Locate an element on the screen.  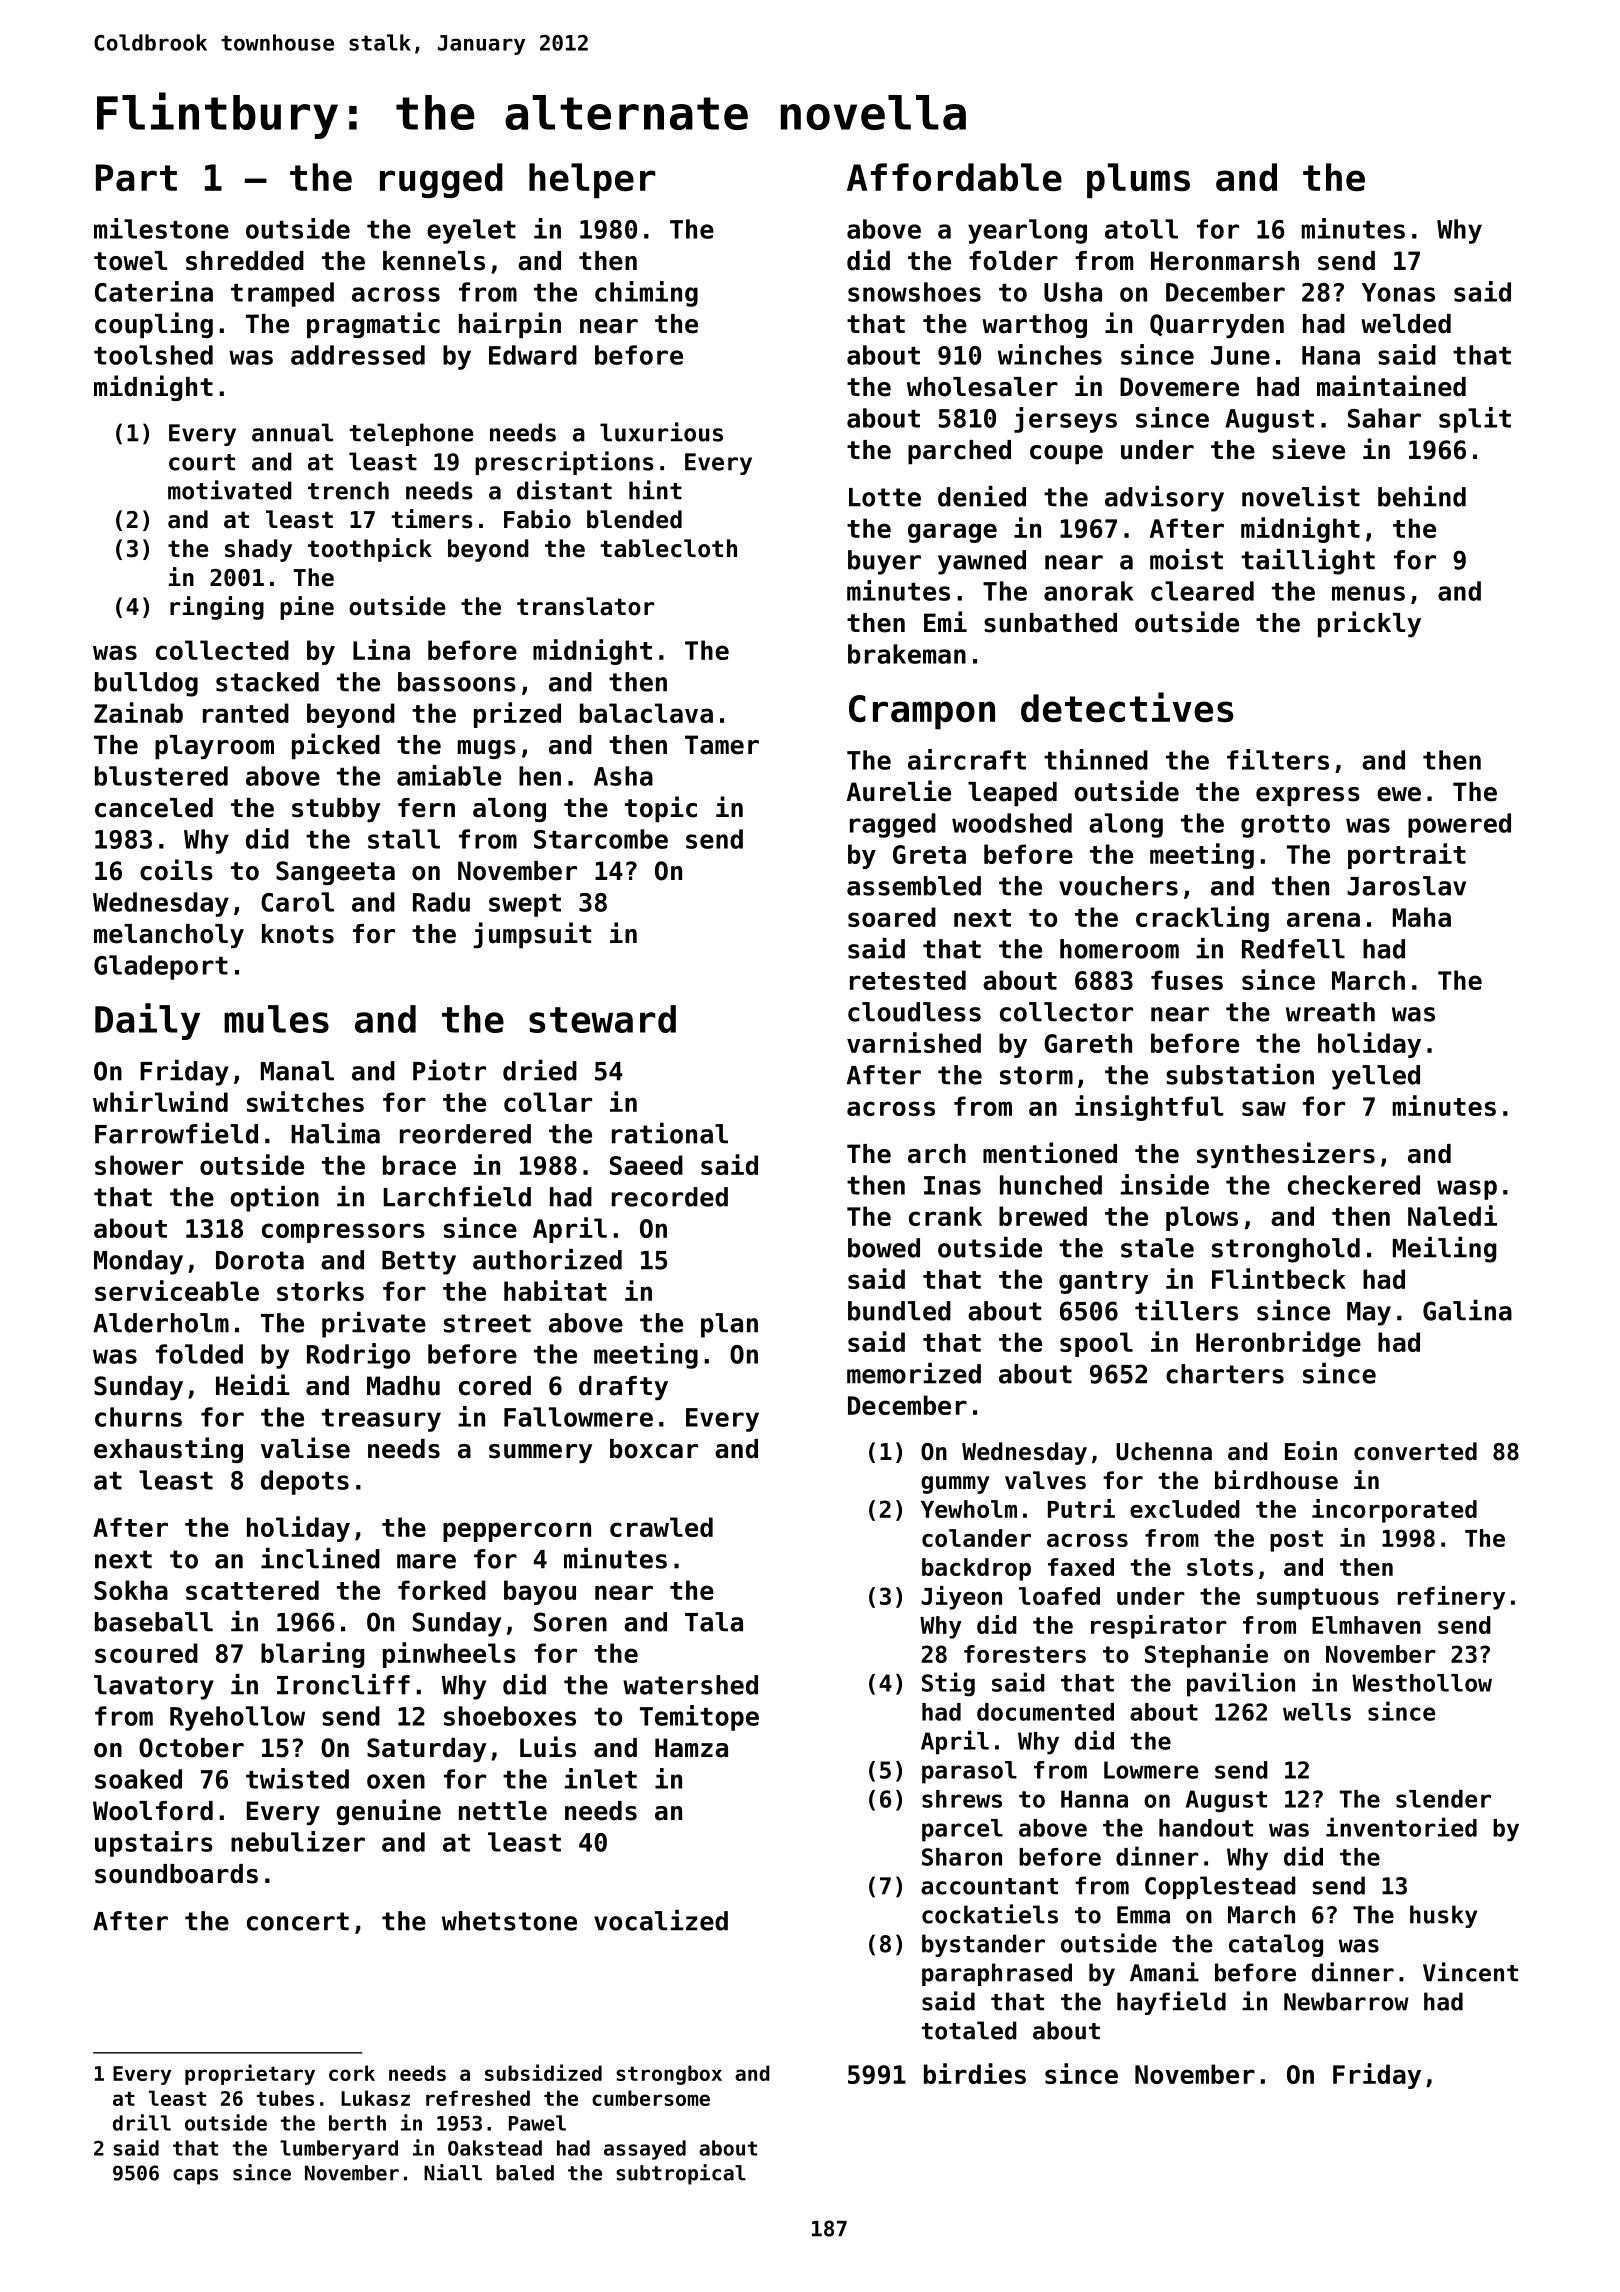
boxcar is located at coordinates (654, 1449).
